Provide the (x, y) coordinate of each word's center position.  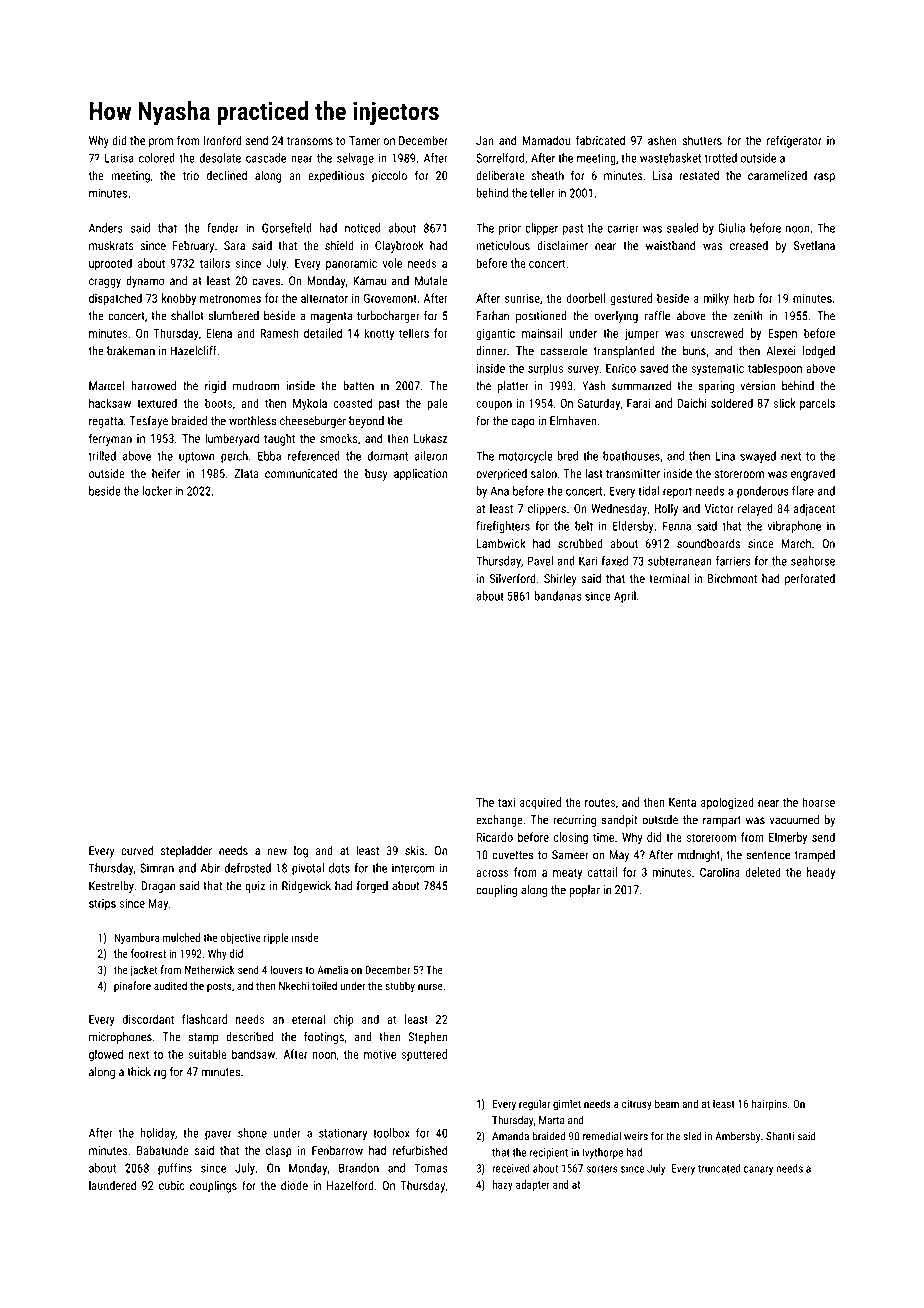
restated (699, 175)
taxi (506, 802)
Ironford (223, 140)
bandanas (558, 596)
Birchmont (732, 578)
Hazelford (350, 1185)
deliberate (500, 175)
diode (294, 1185)
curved (137, 850)
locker (157, 491)
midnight (699, 856)
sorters (602, 1169)
